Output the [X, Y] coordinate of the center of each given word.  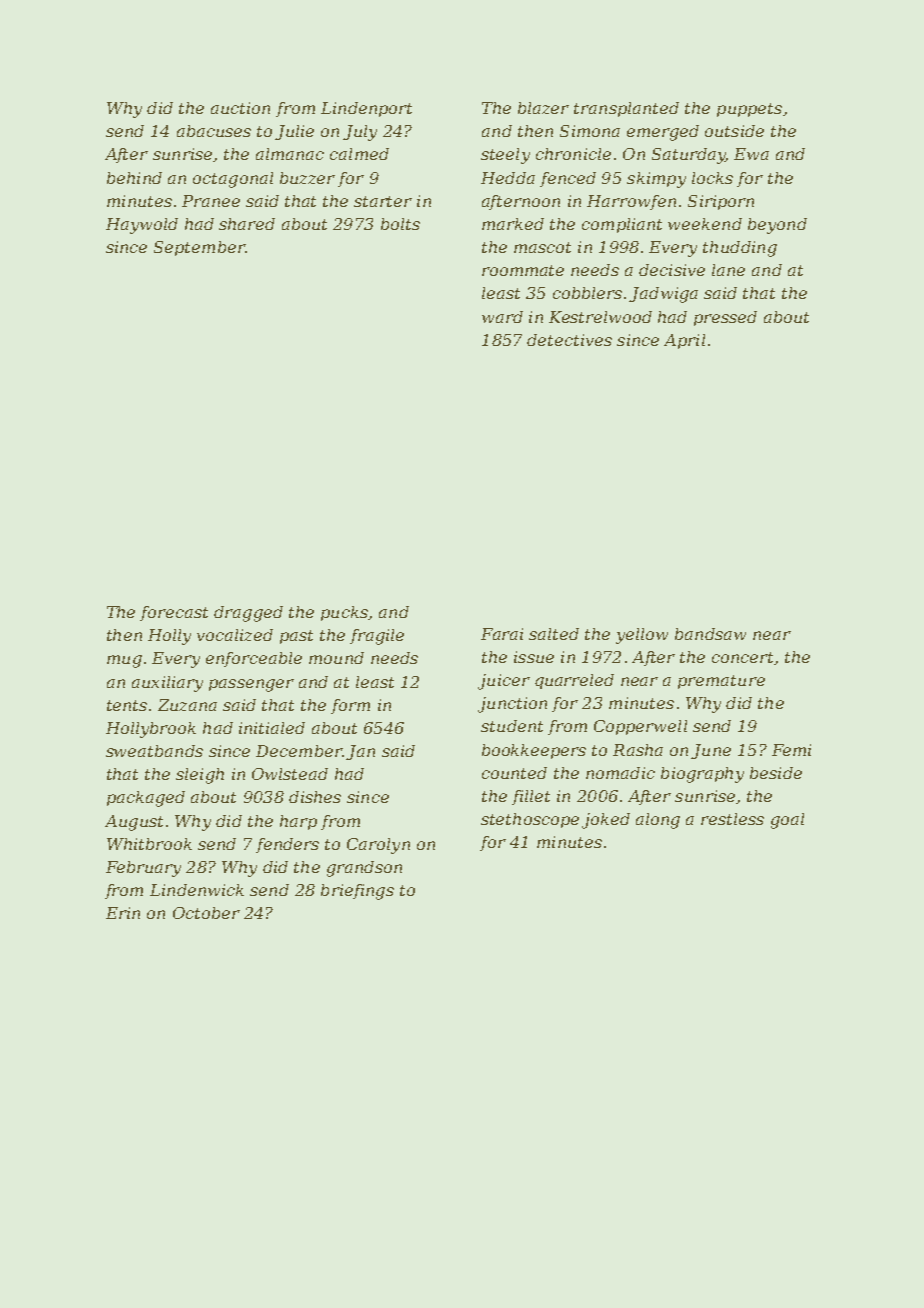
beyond [777, 226]
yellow [642, 636]
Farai [502, 634]
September [199, 248]
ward [502, 317]
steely [505, 156]
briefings [357, 892]
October [206, 913]
